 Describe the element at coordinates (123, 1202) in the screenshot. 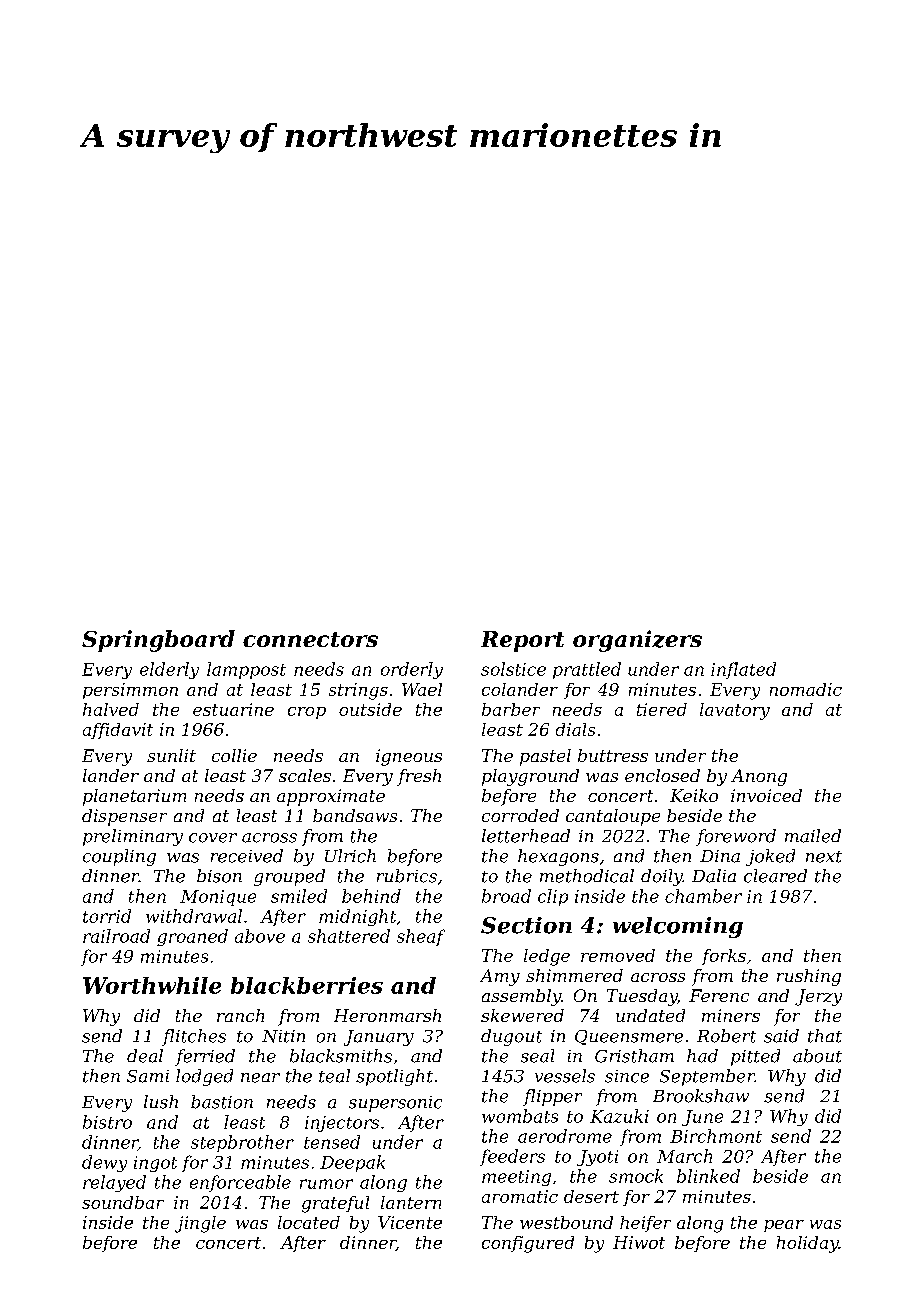

I see `soundbar` at that location.
